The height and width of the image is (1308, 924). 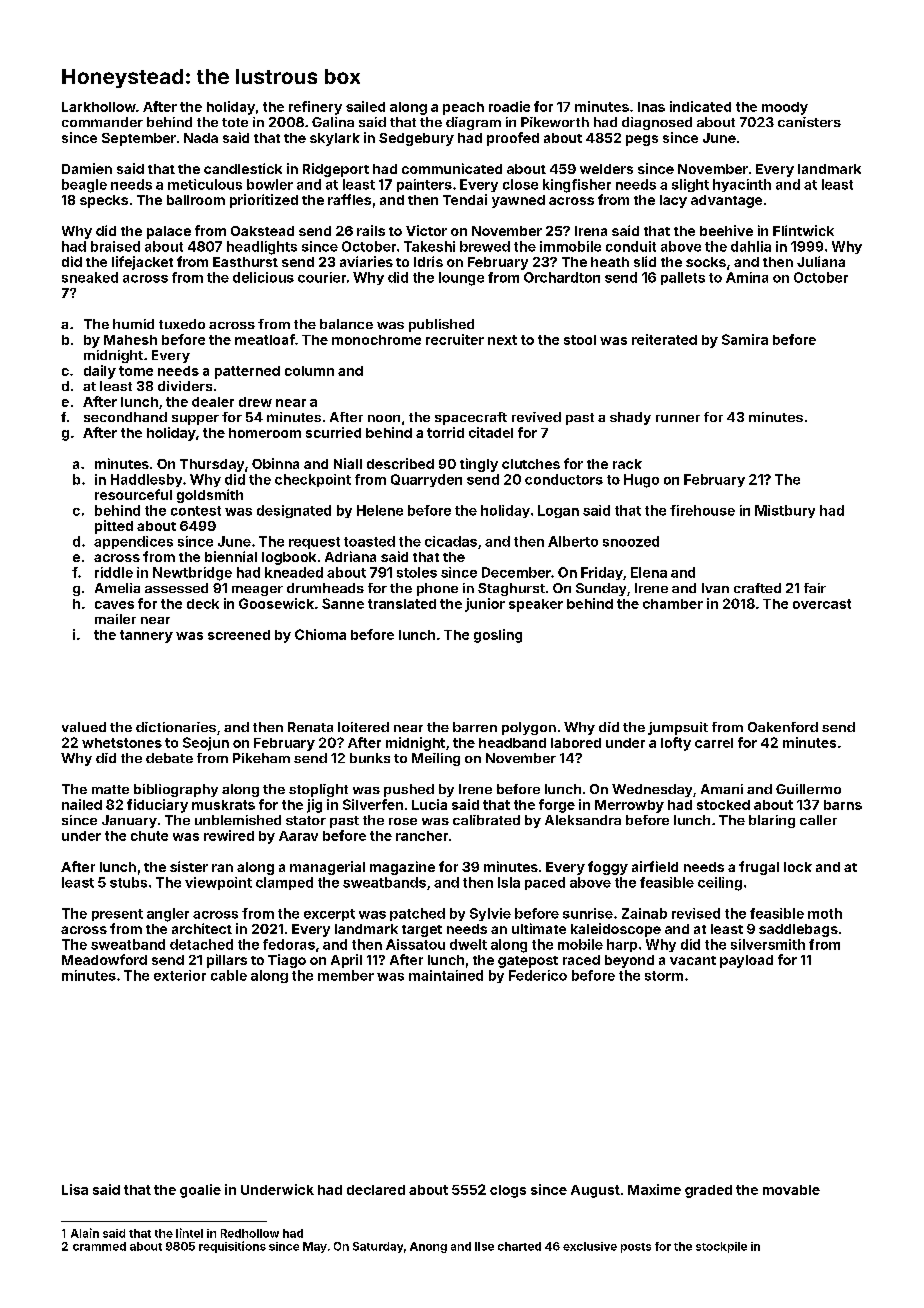 I want to click on requisitions, so click(x=232, y=1247).
